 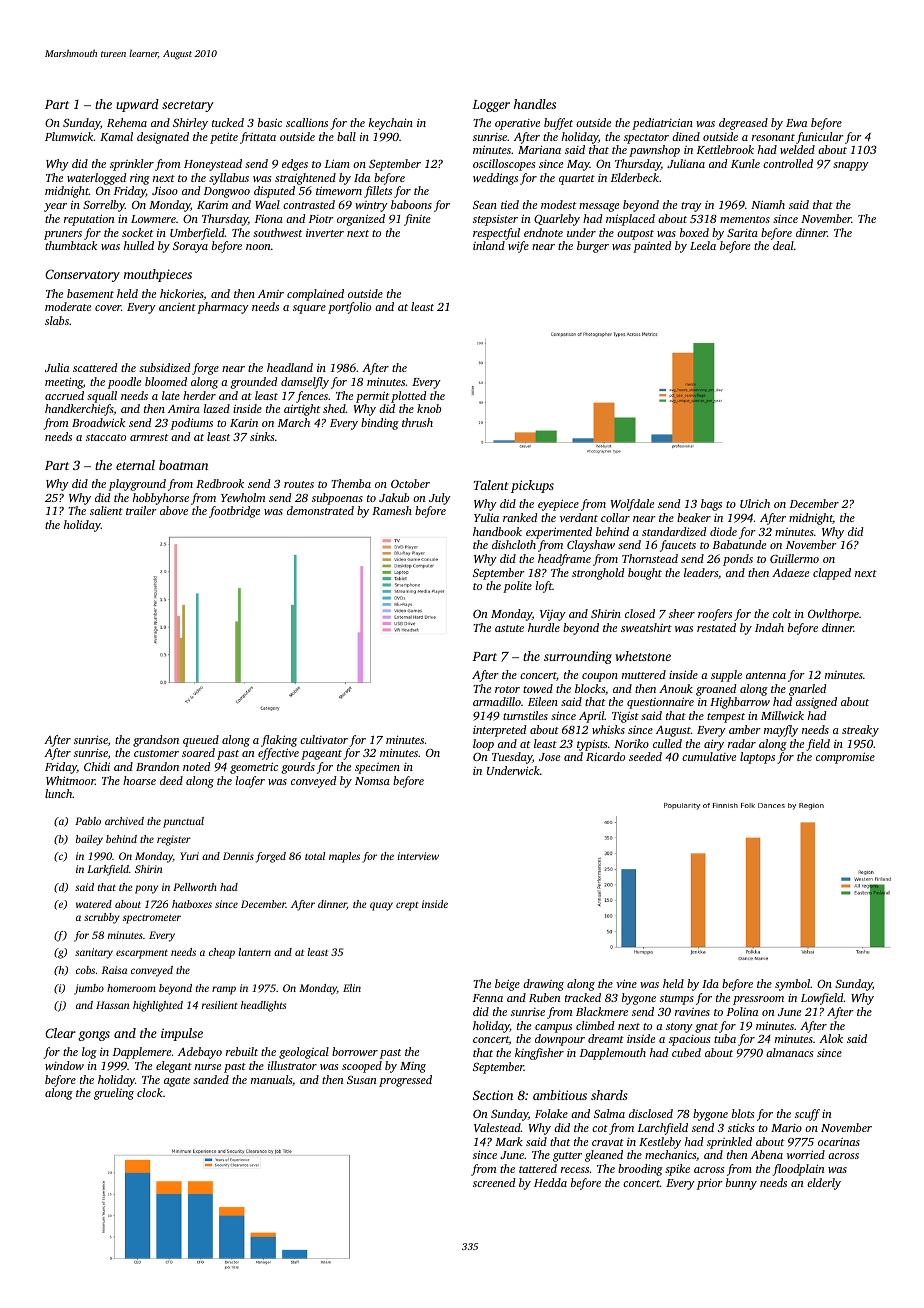 What do you see at coordinates (544, 587) in the document?
I see `loft` at bounding box center [544, 587].
